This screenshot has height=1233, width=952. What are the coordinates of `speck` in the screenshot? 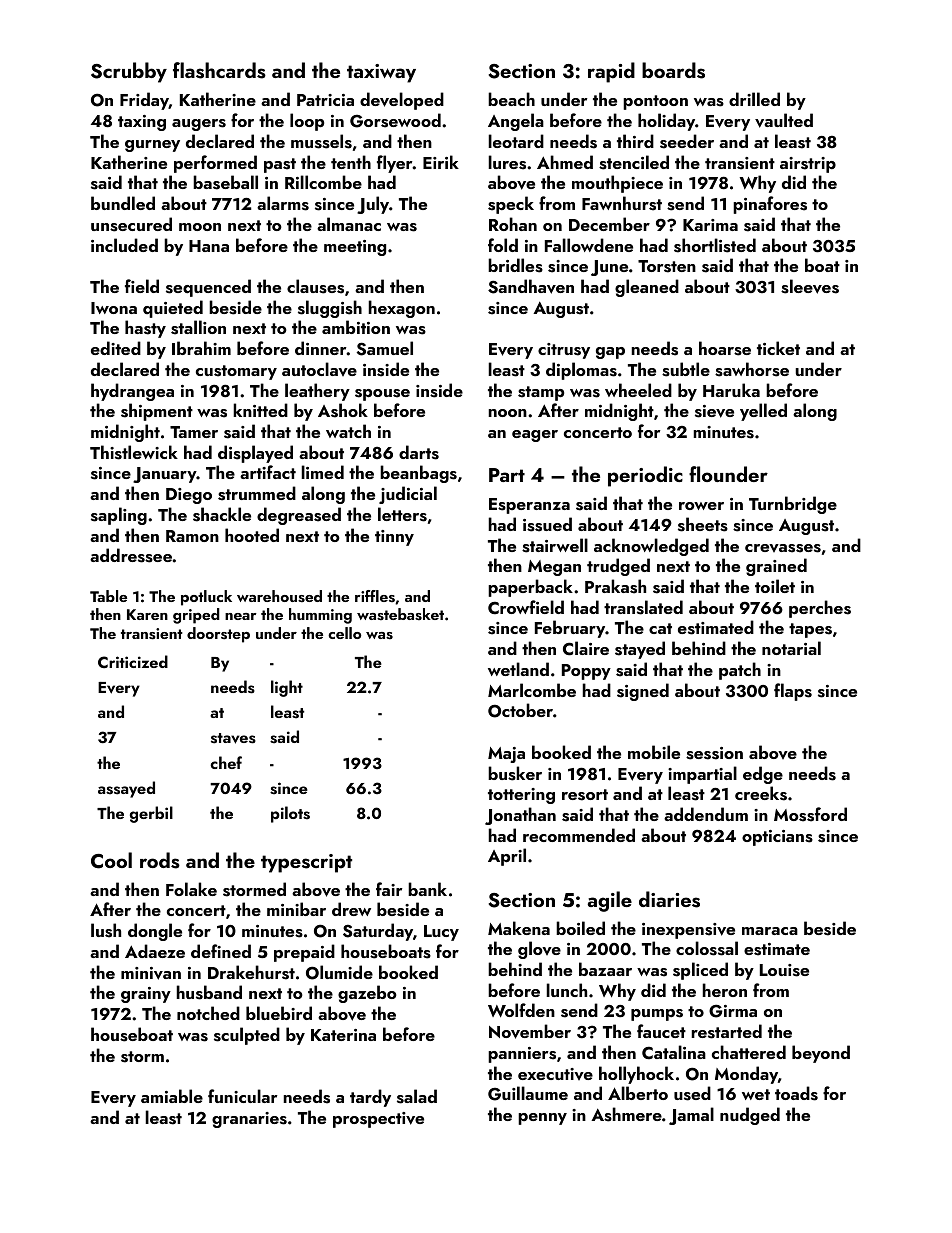 It's located at (511, 205).
